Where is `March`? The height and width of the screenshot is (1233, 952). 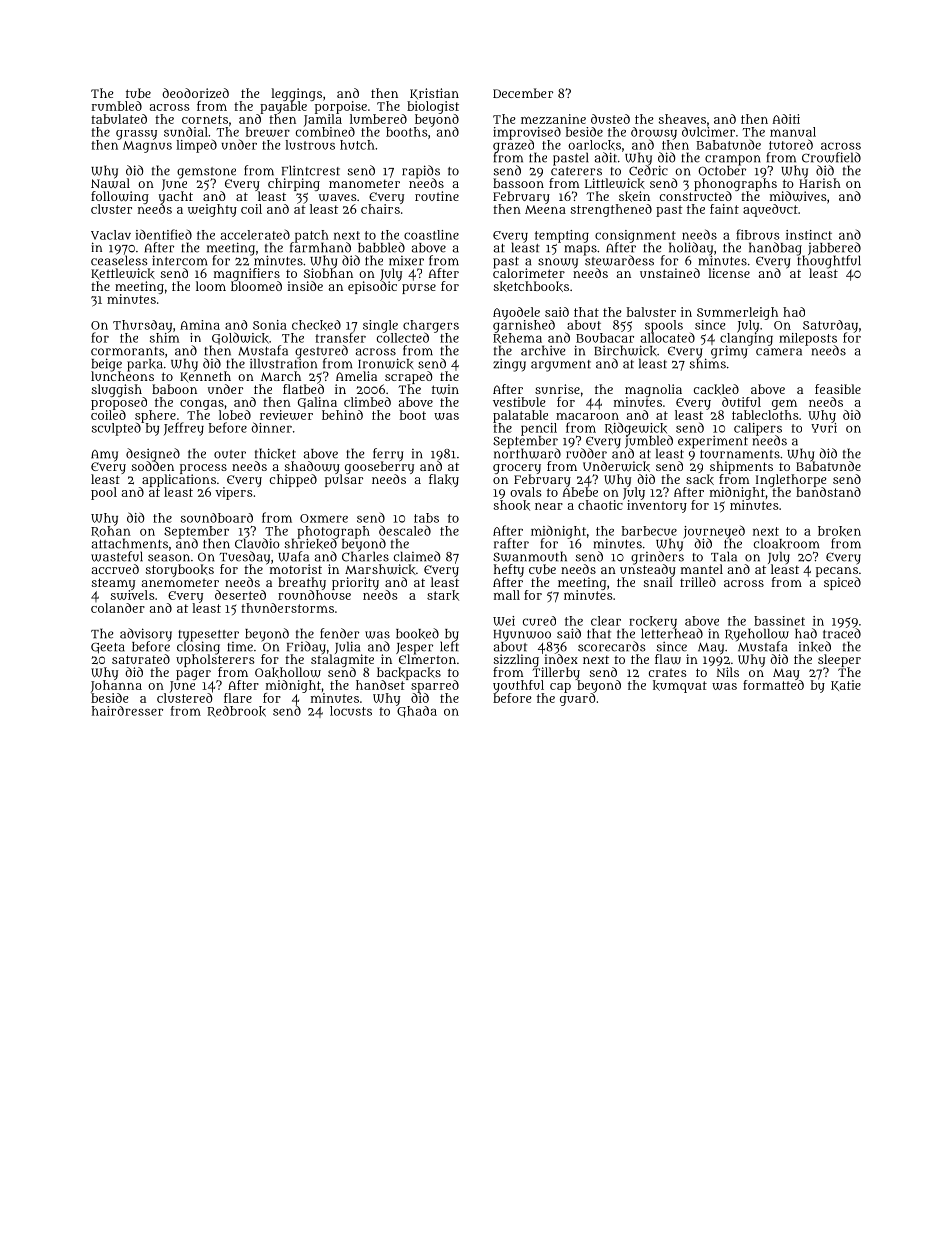
March is located at coordinates (281, 376).
